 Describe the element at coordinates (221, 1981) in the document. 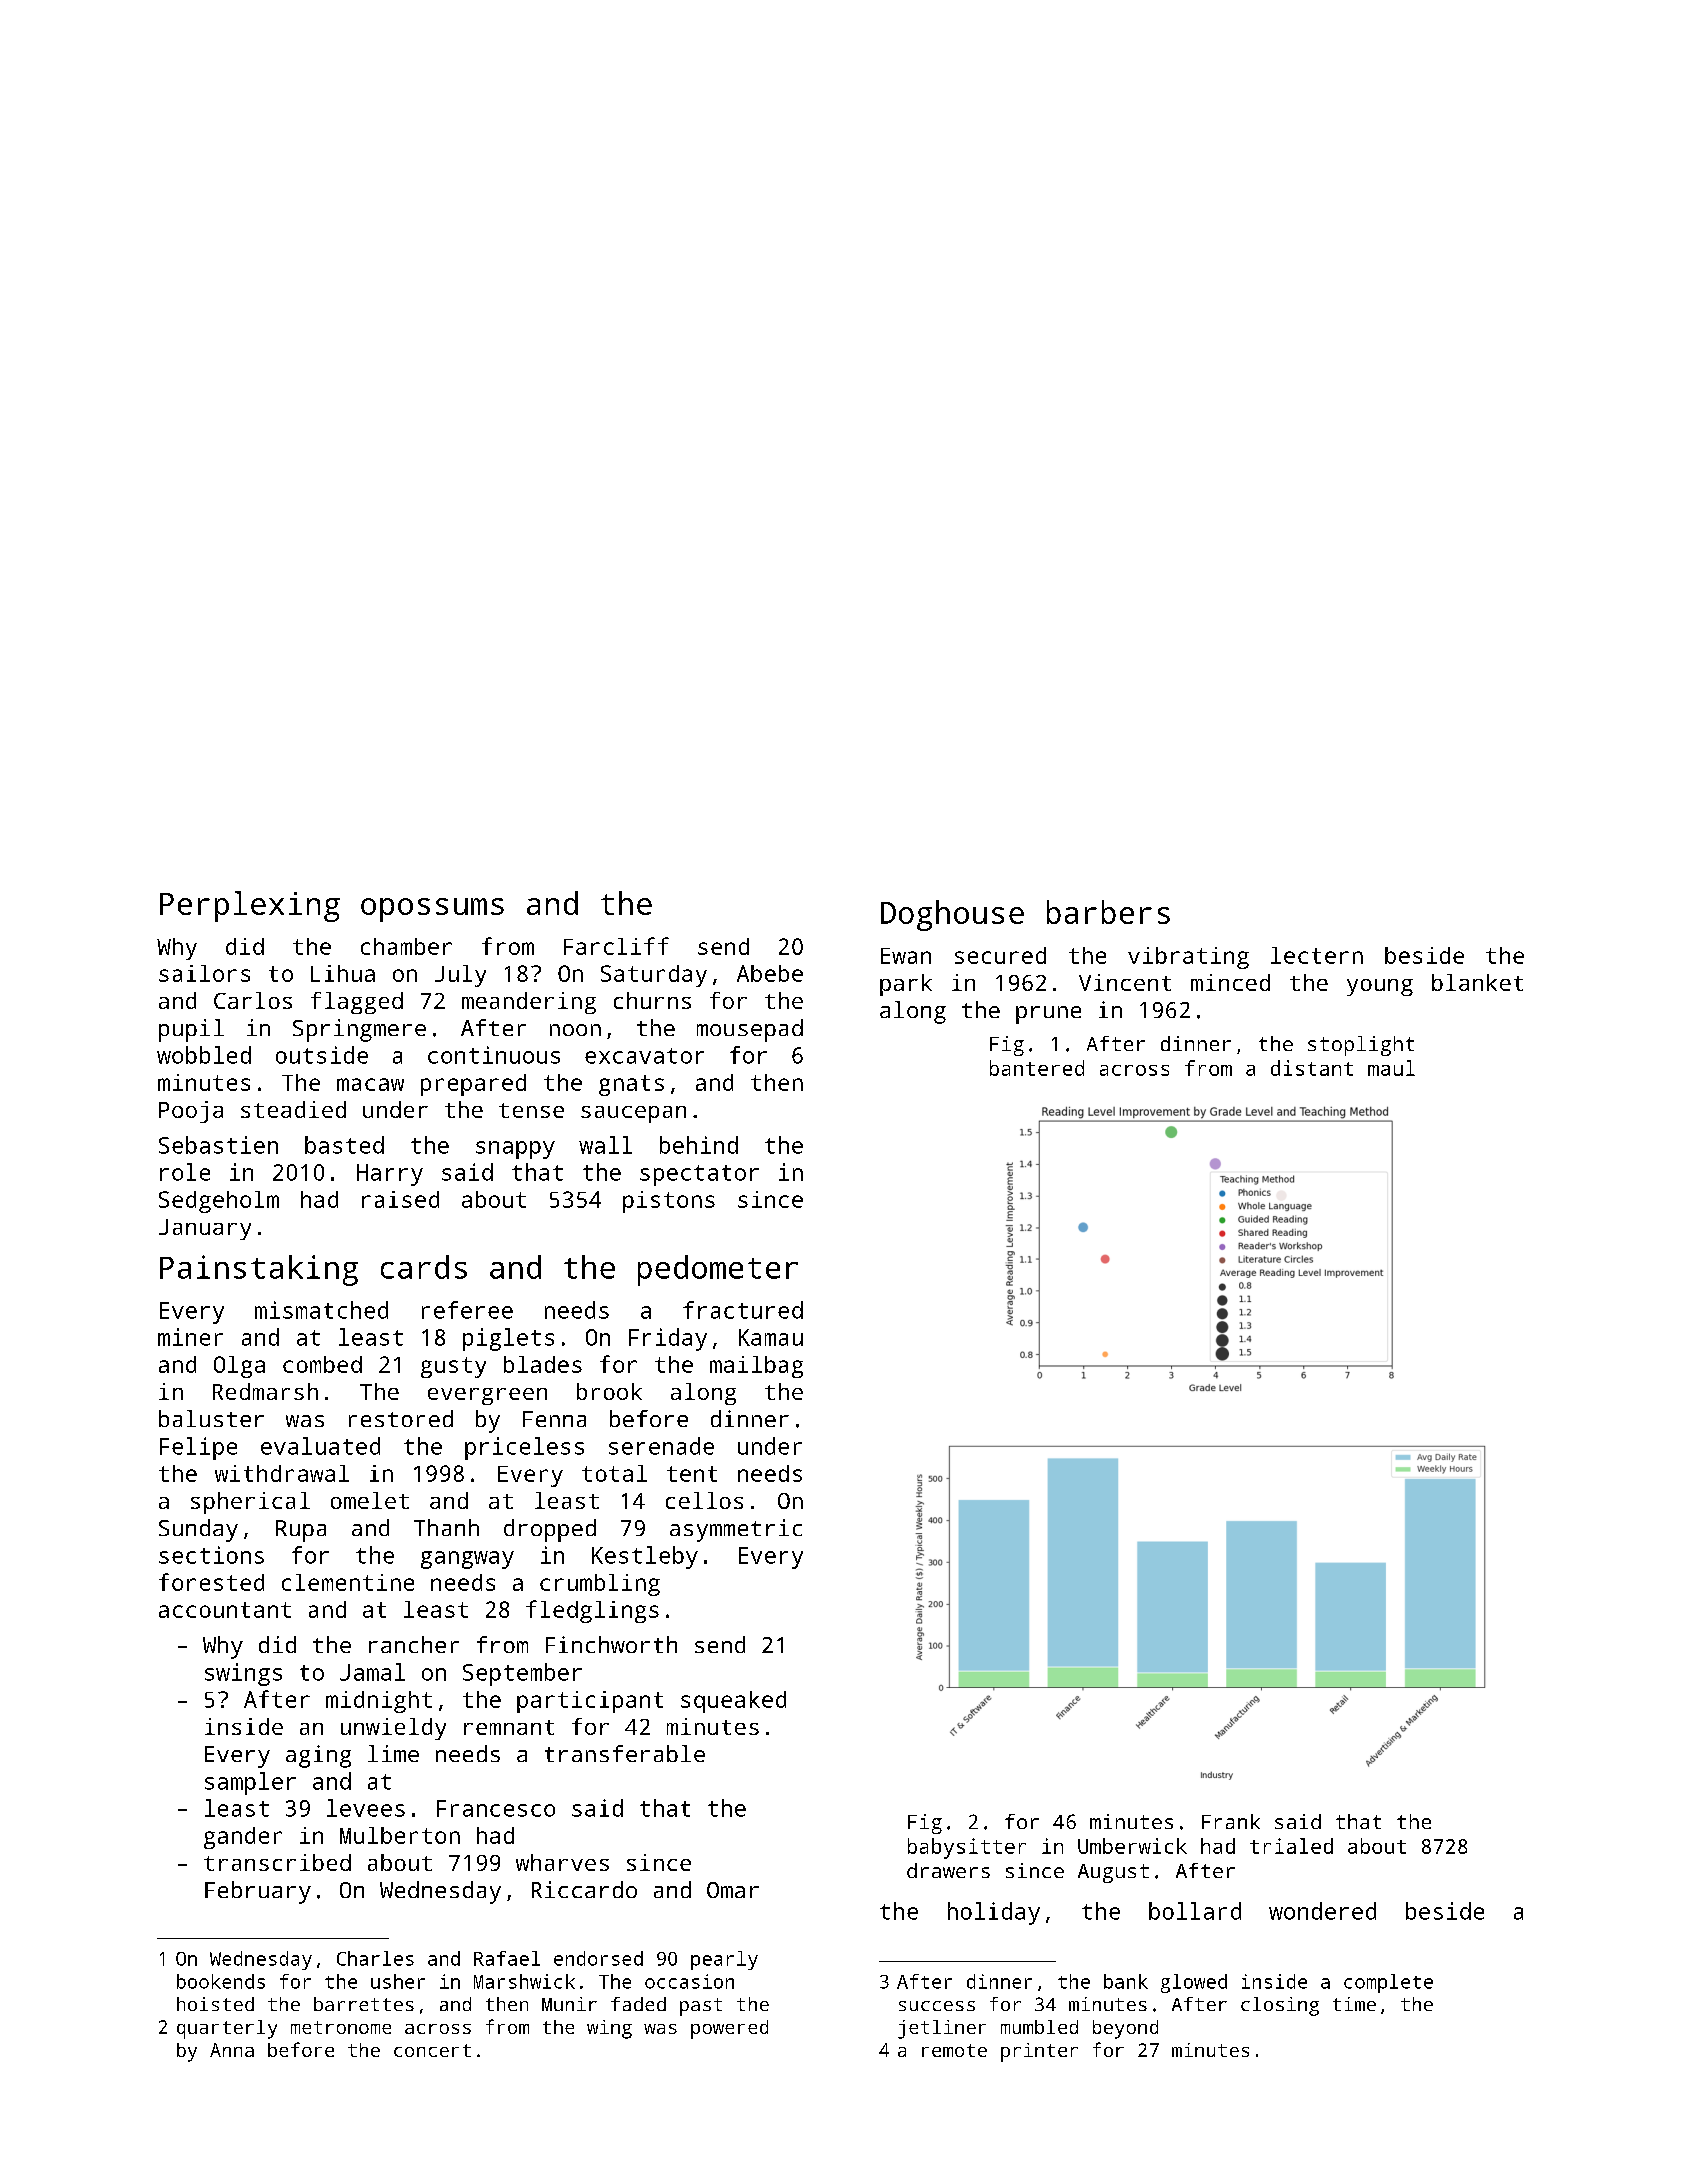

I see `bookends` at that location.
